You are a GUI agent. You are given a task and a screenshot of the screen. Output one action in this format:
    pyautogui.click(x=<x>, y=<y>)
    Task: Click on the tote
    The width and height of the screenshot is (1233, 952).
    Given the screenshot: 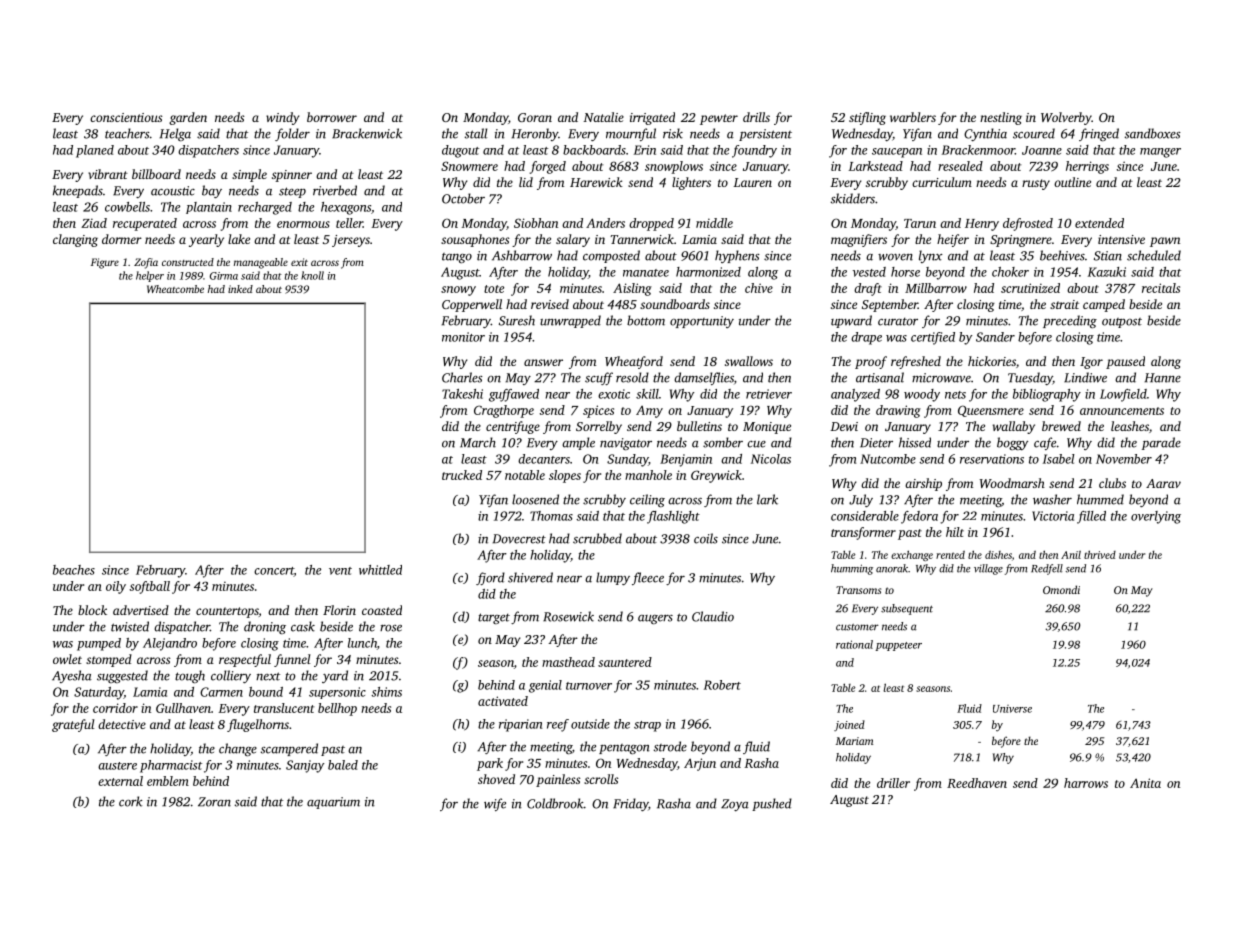 What is the action you would take?
    pyautogui.click(x=494, y=289)
